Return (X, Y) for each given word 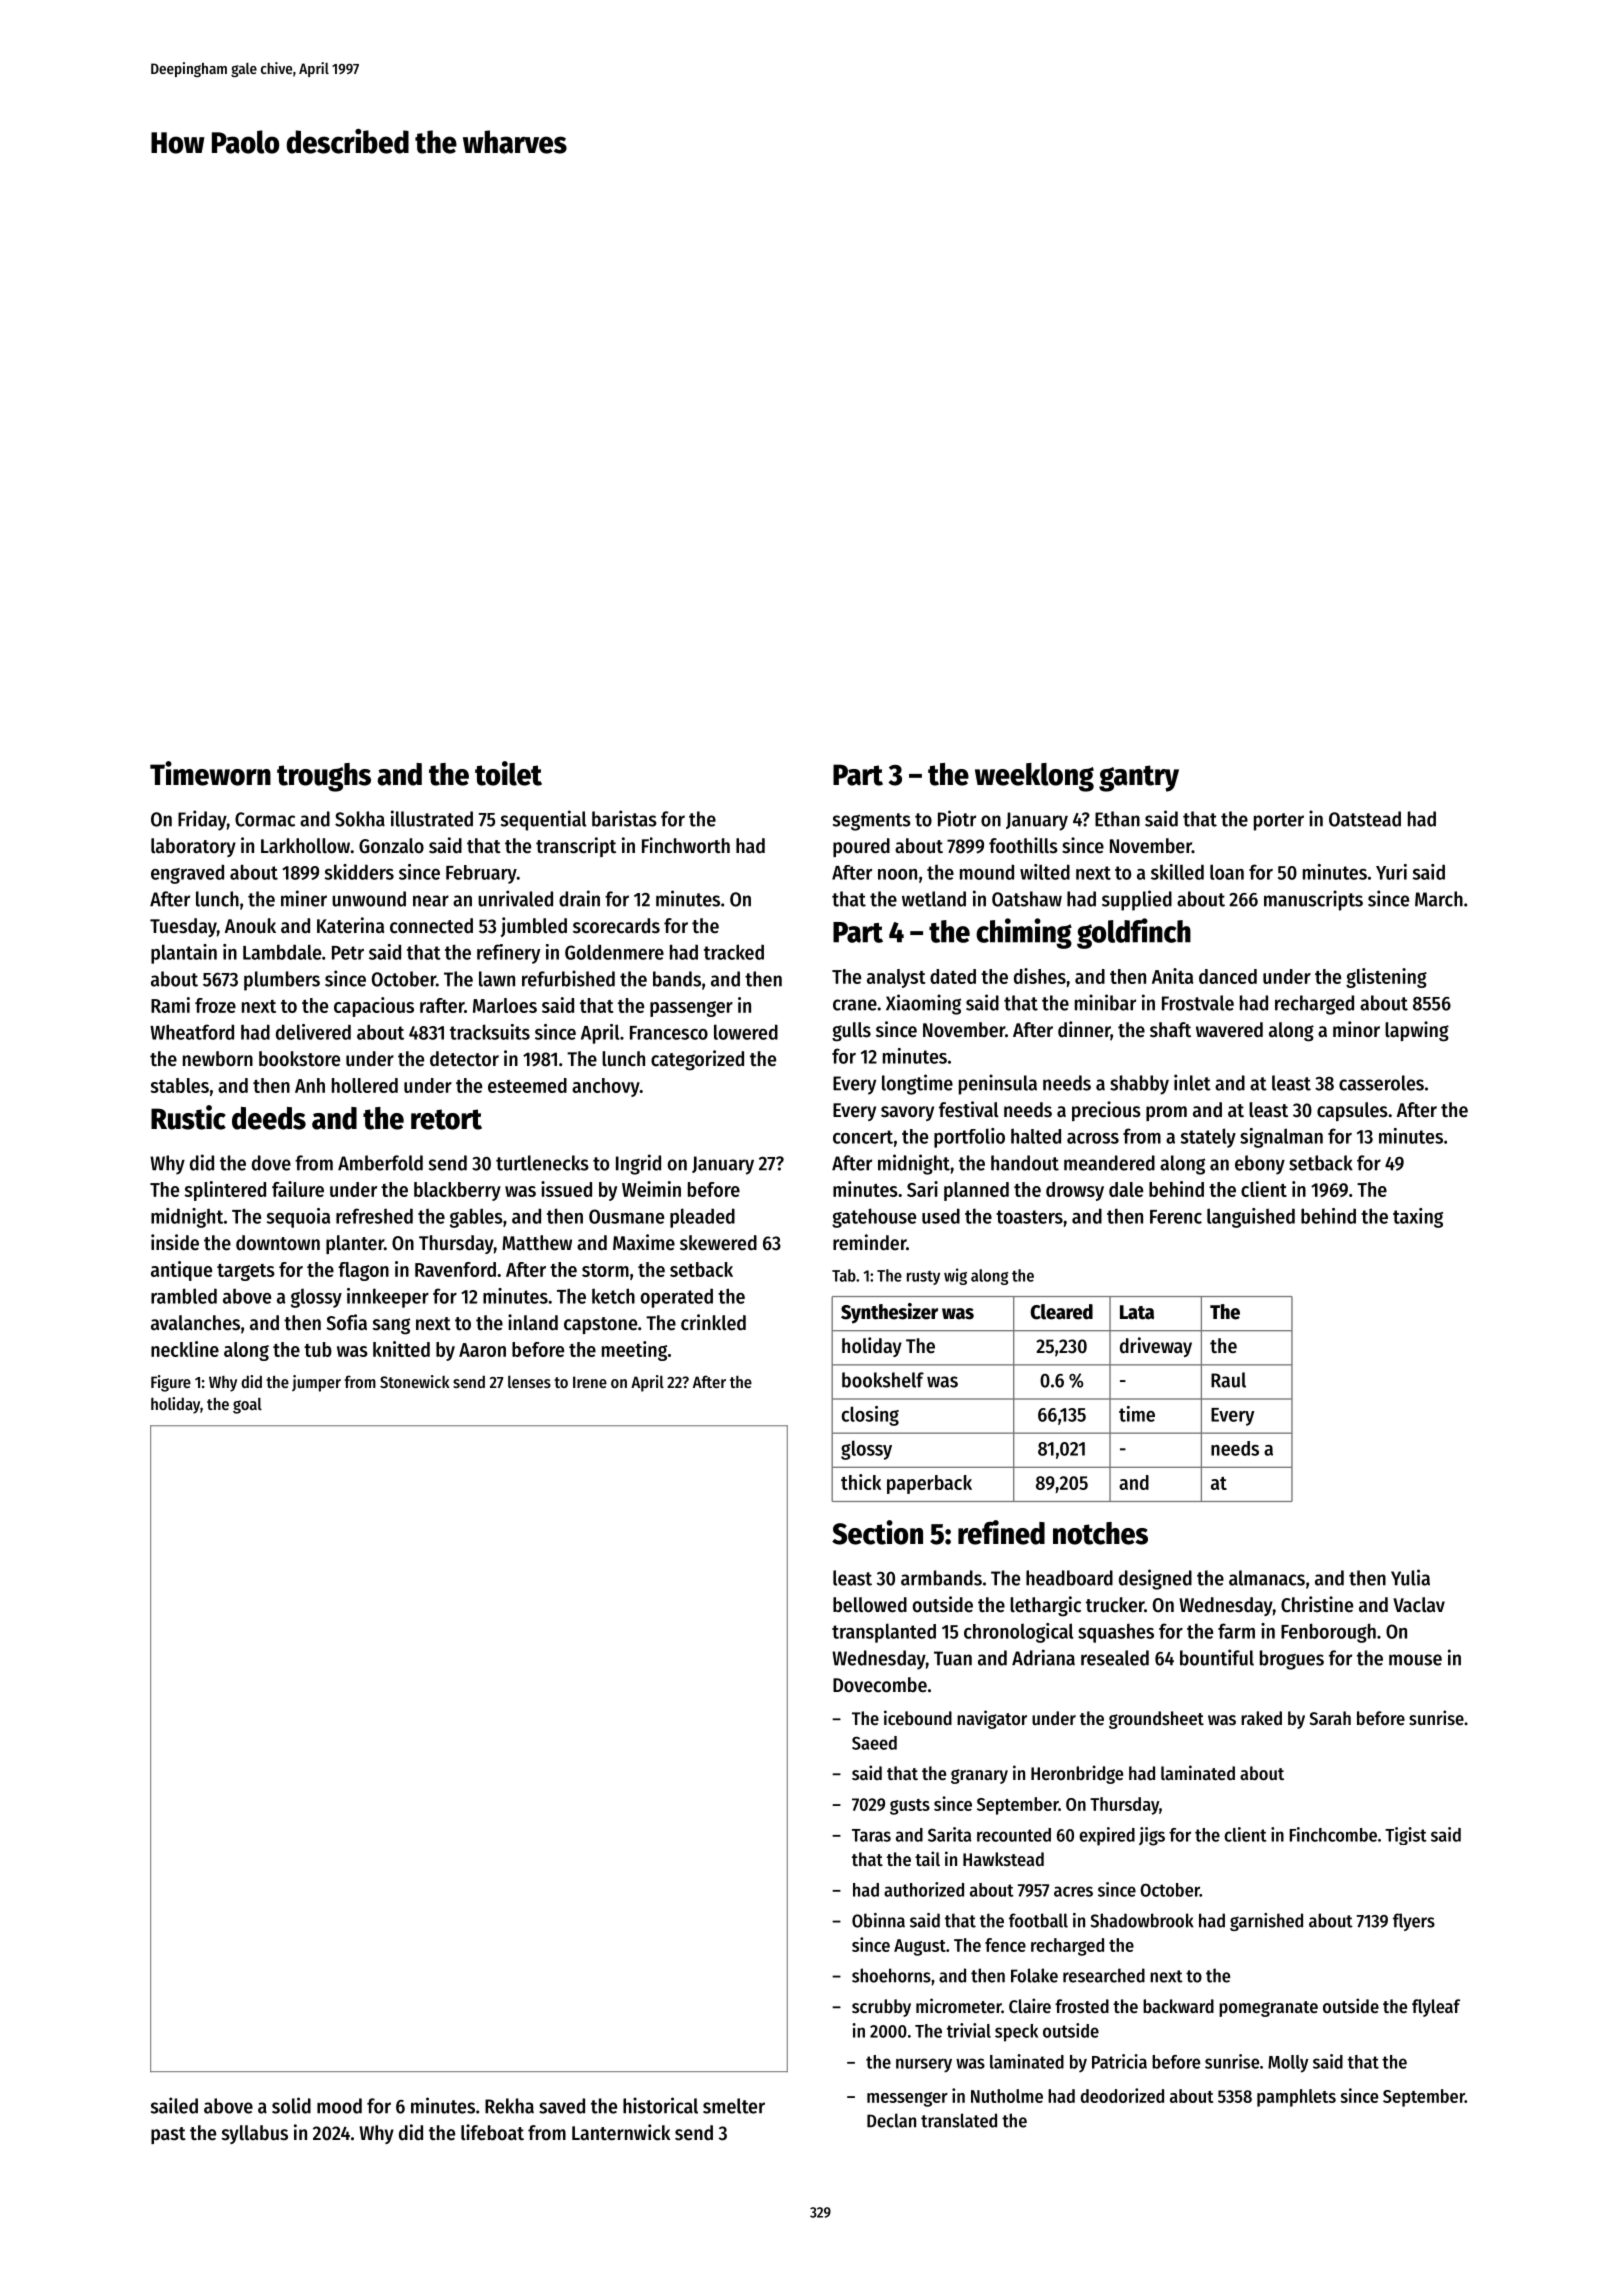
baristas (624, 818)
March (1439, 899)
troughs (324, 777)
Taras (871, 1835)
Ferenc (1176, 1217)
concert (863, 1137)
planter (355, 1244)
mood (339, 2106)
